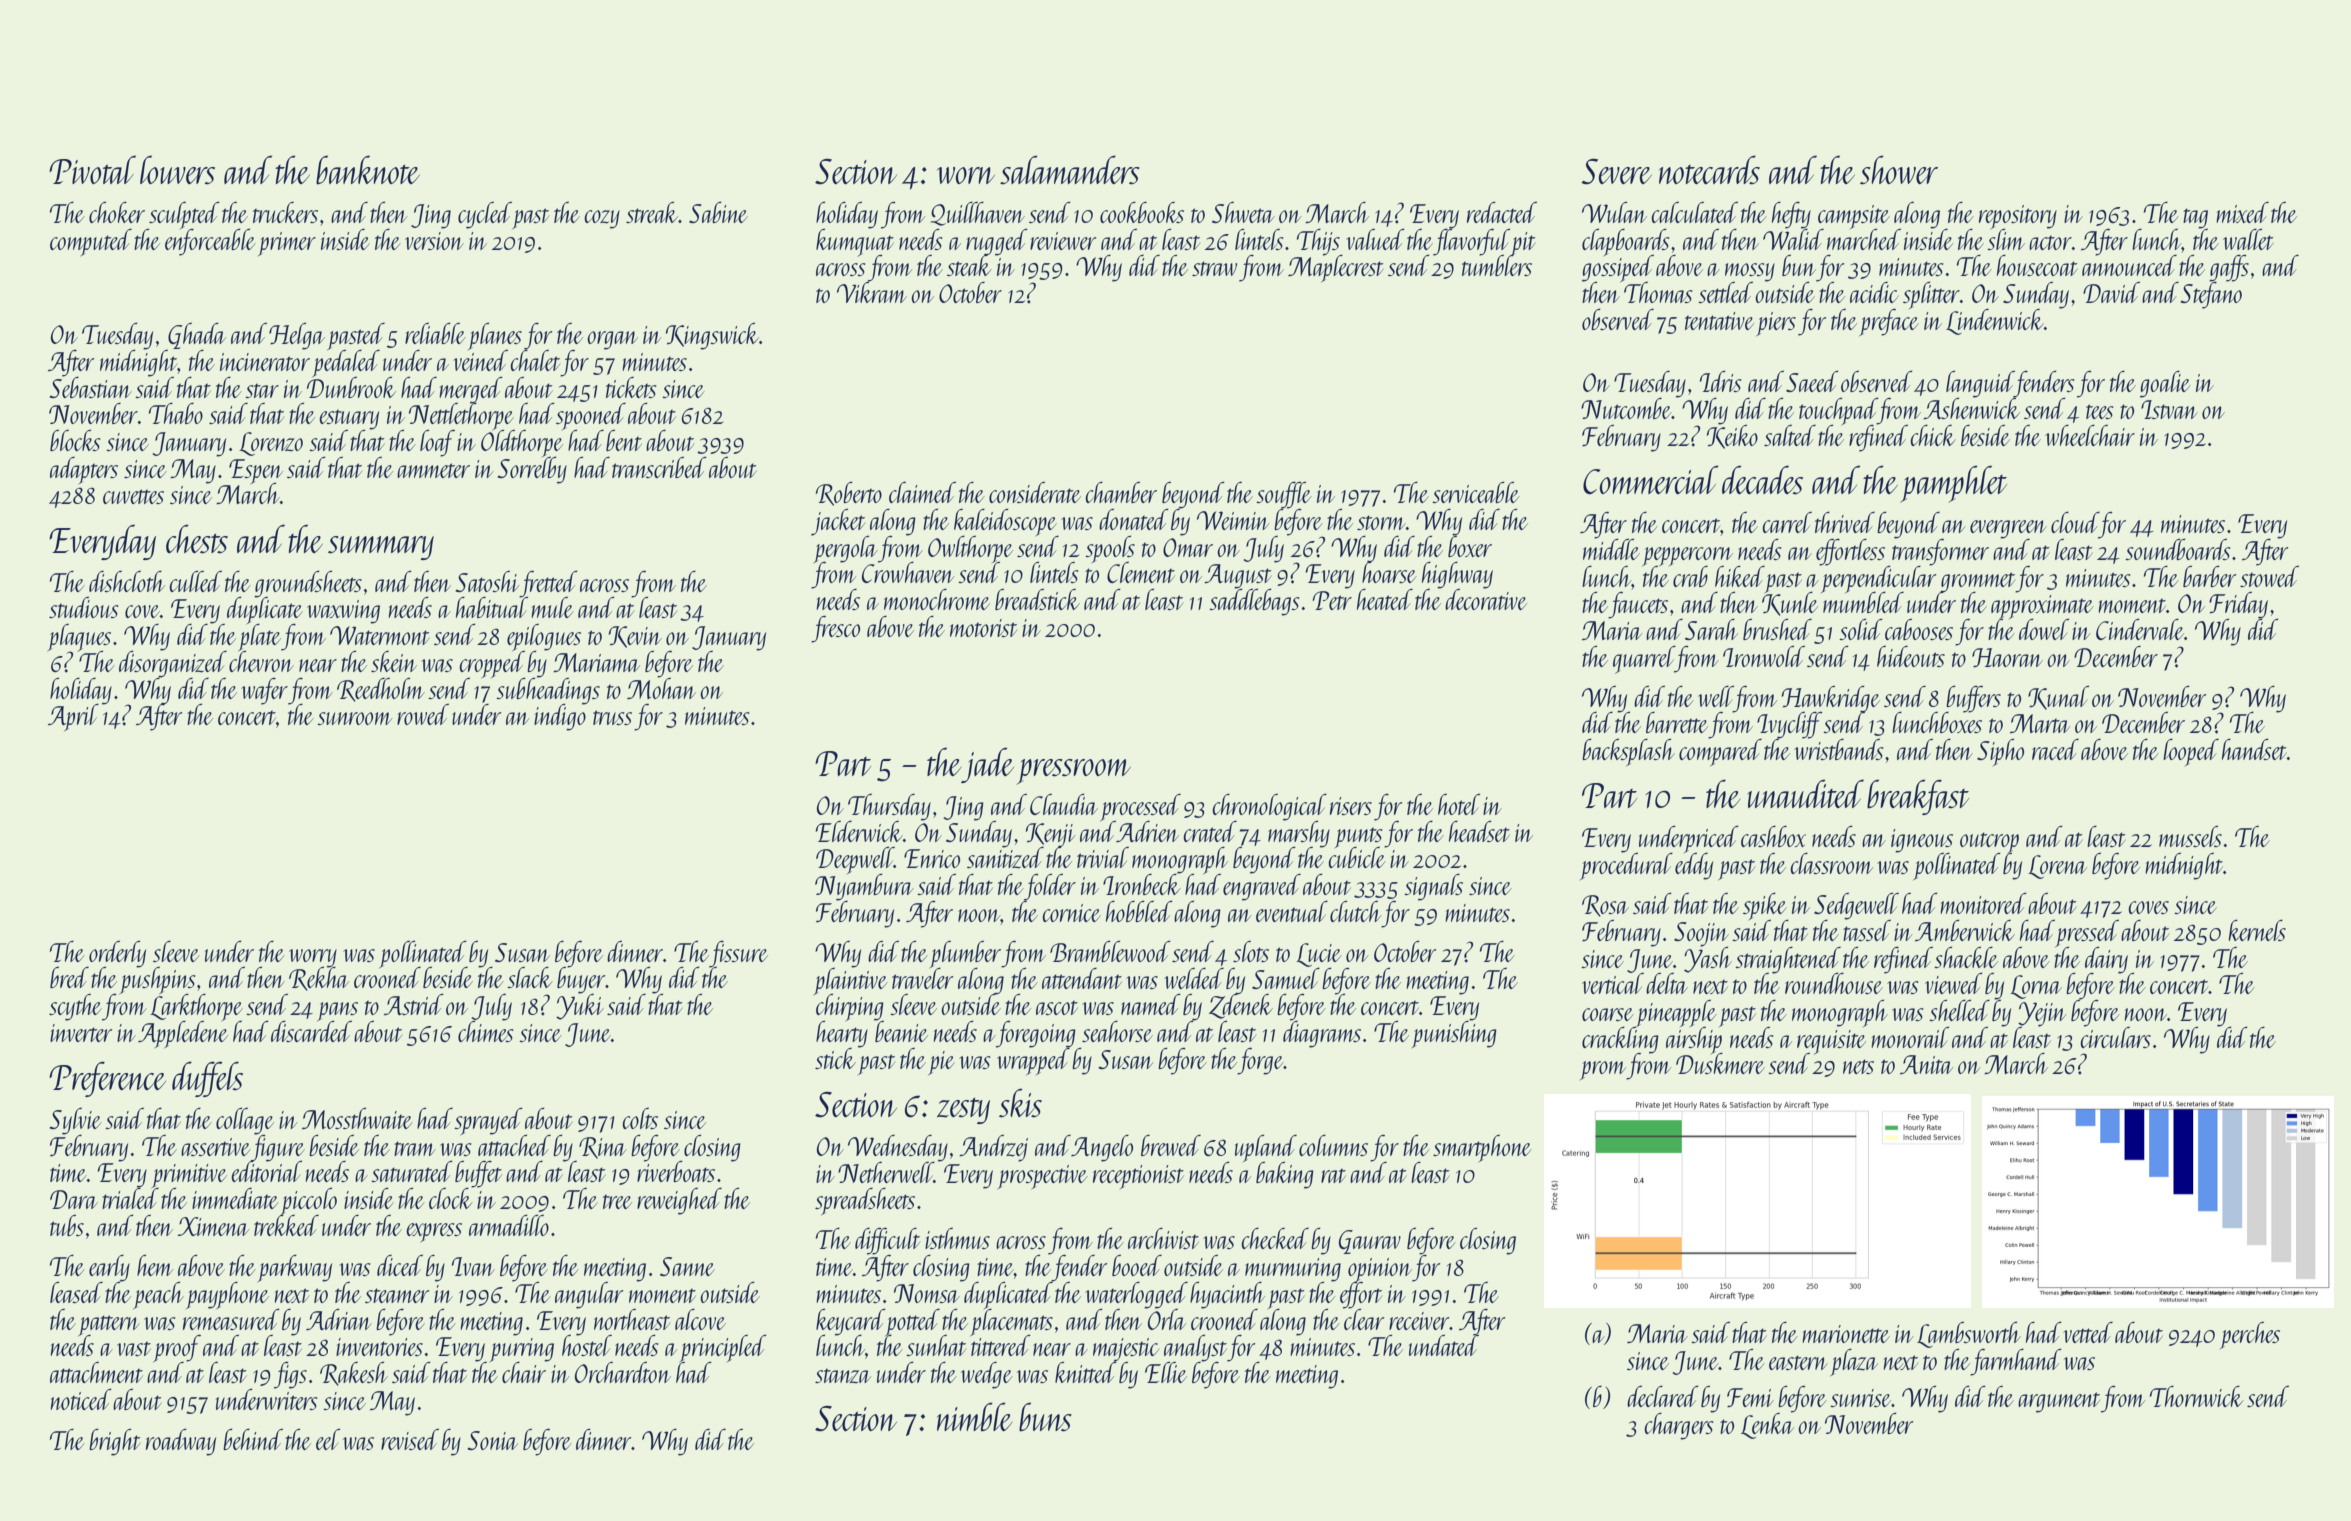  I want to click on pressed, so click(2087, 933).
